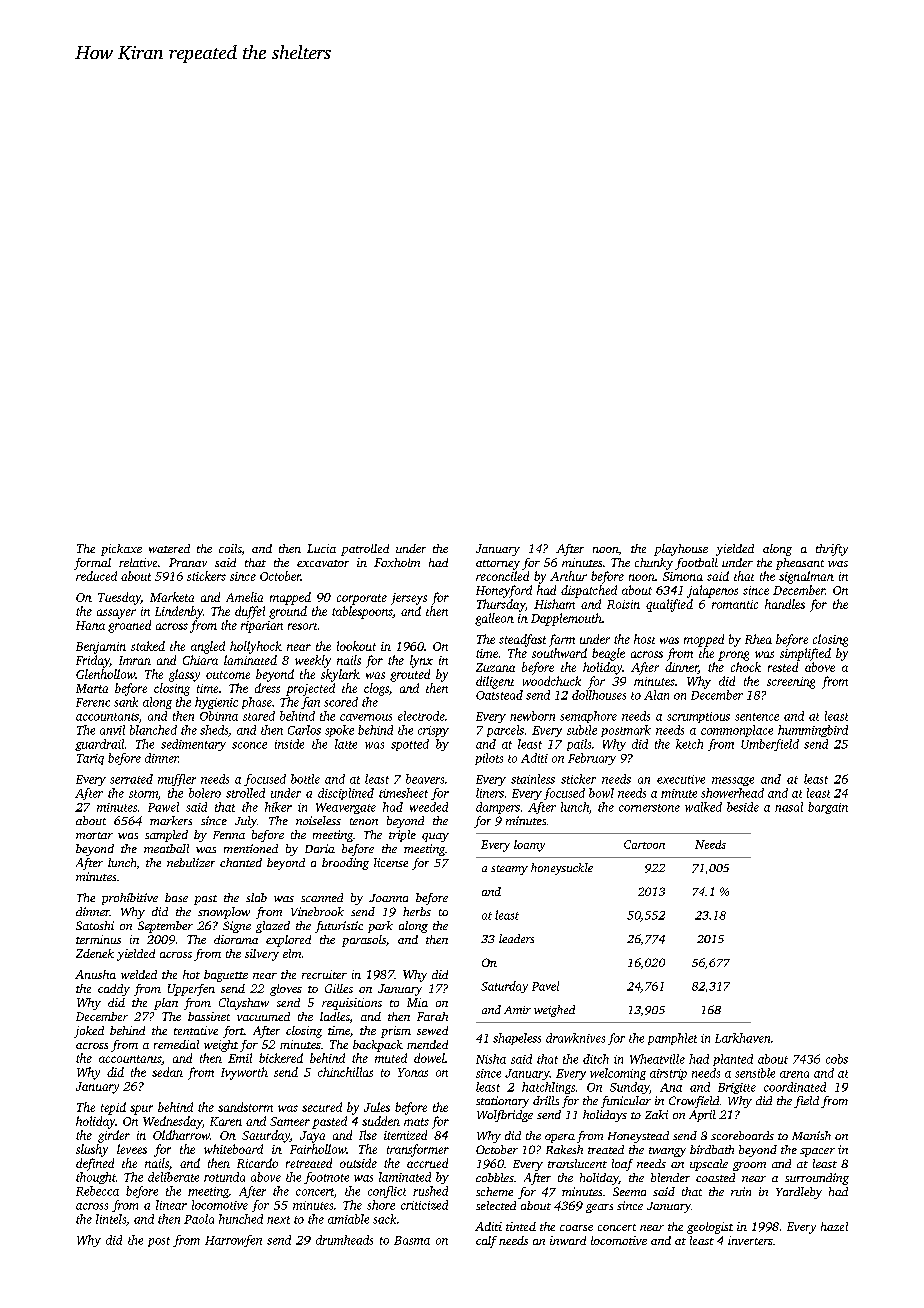  I want to click on coils, so click(230, 548).
